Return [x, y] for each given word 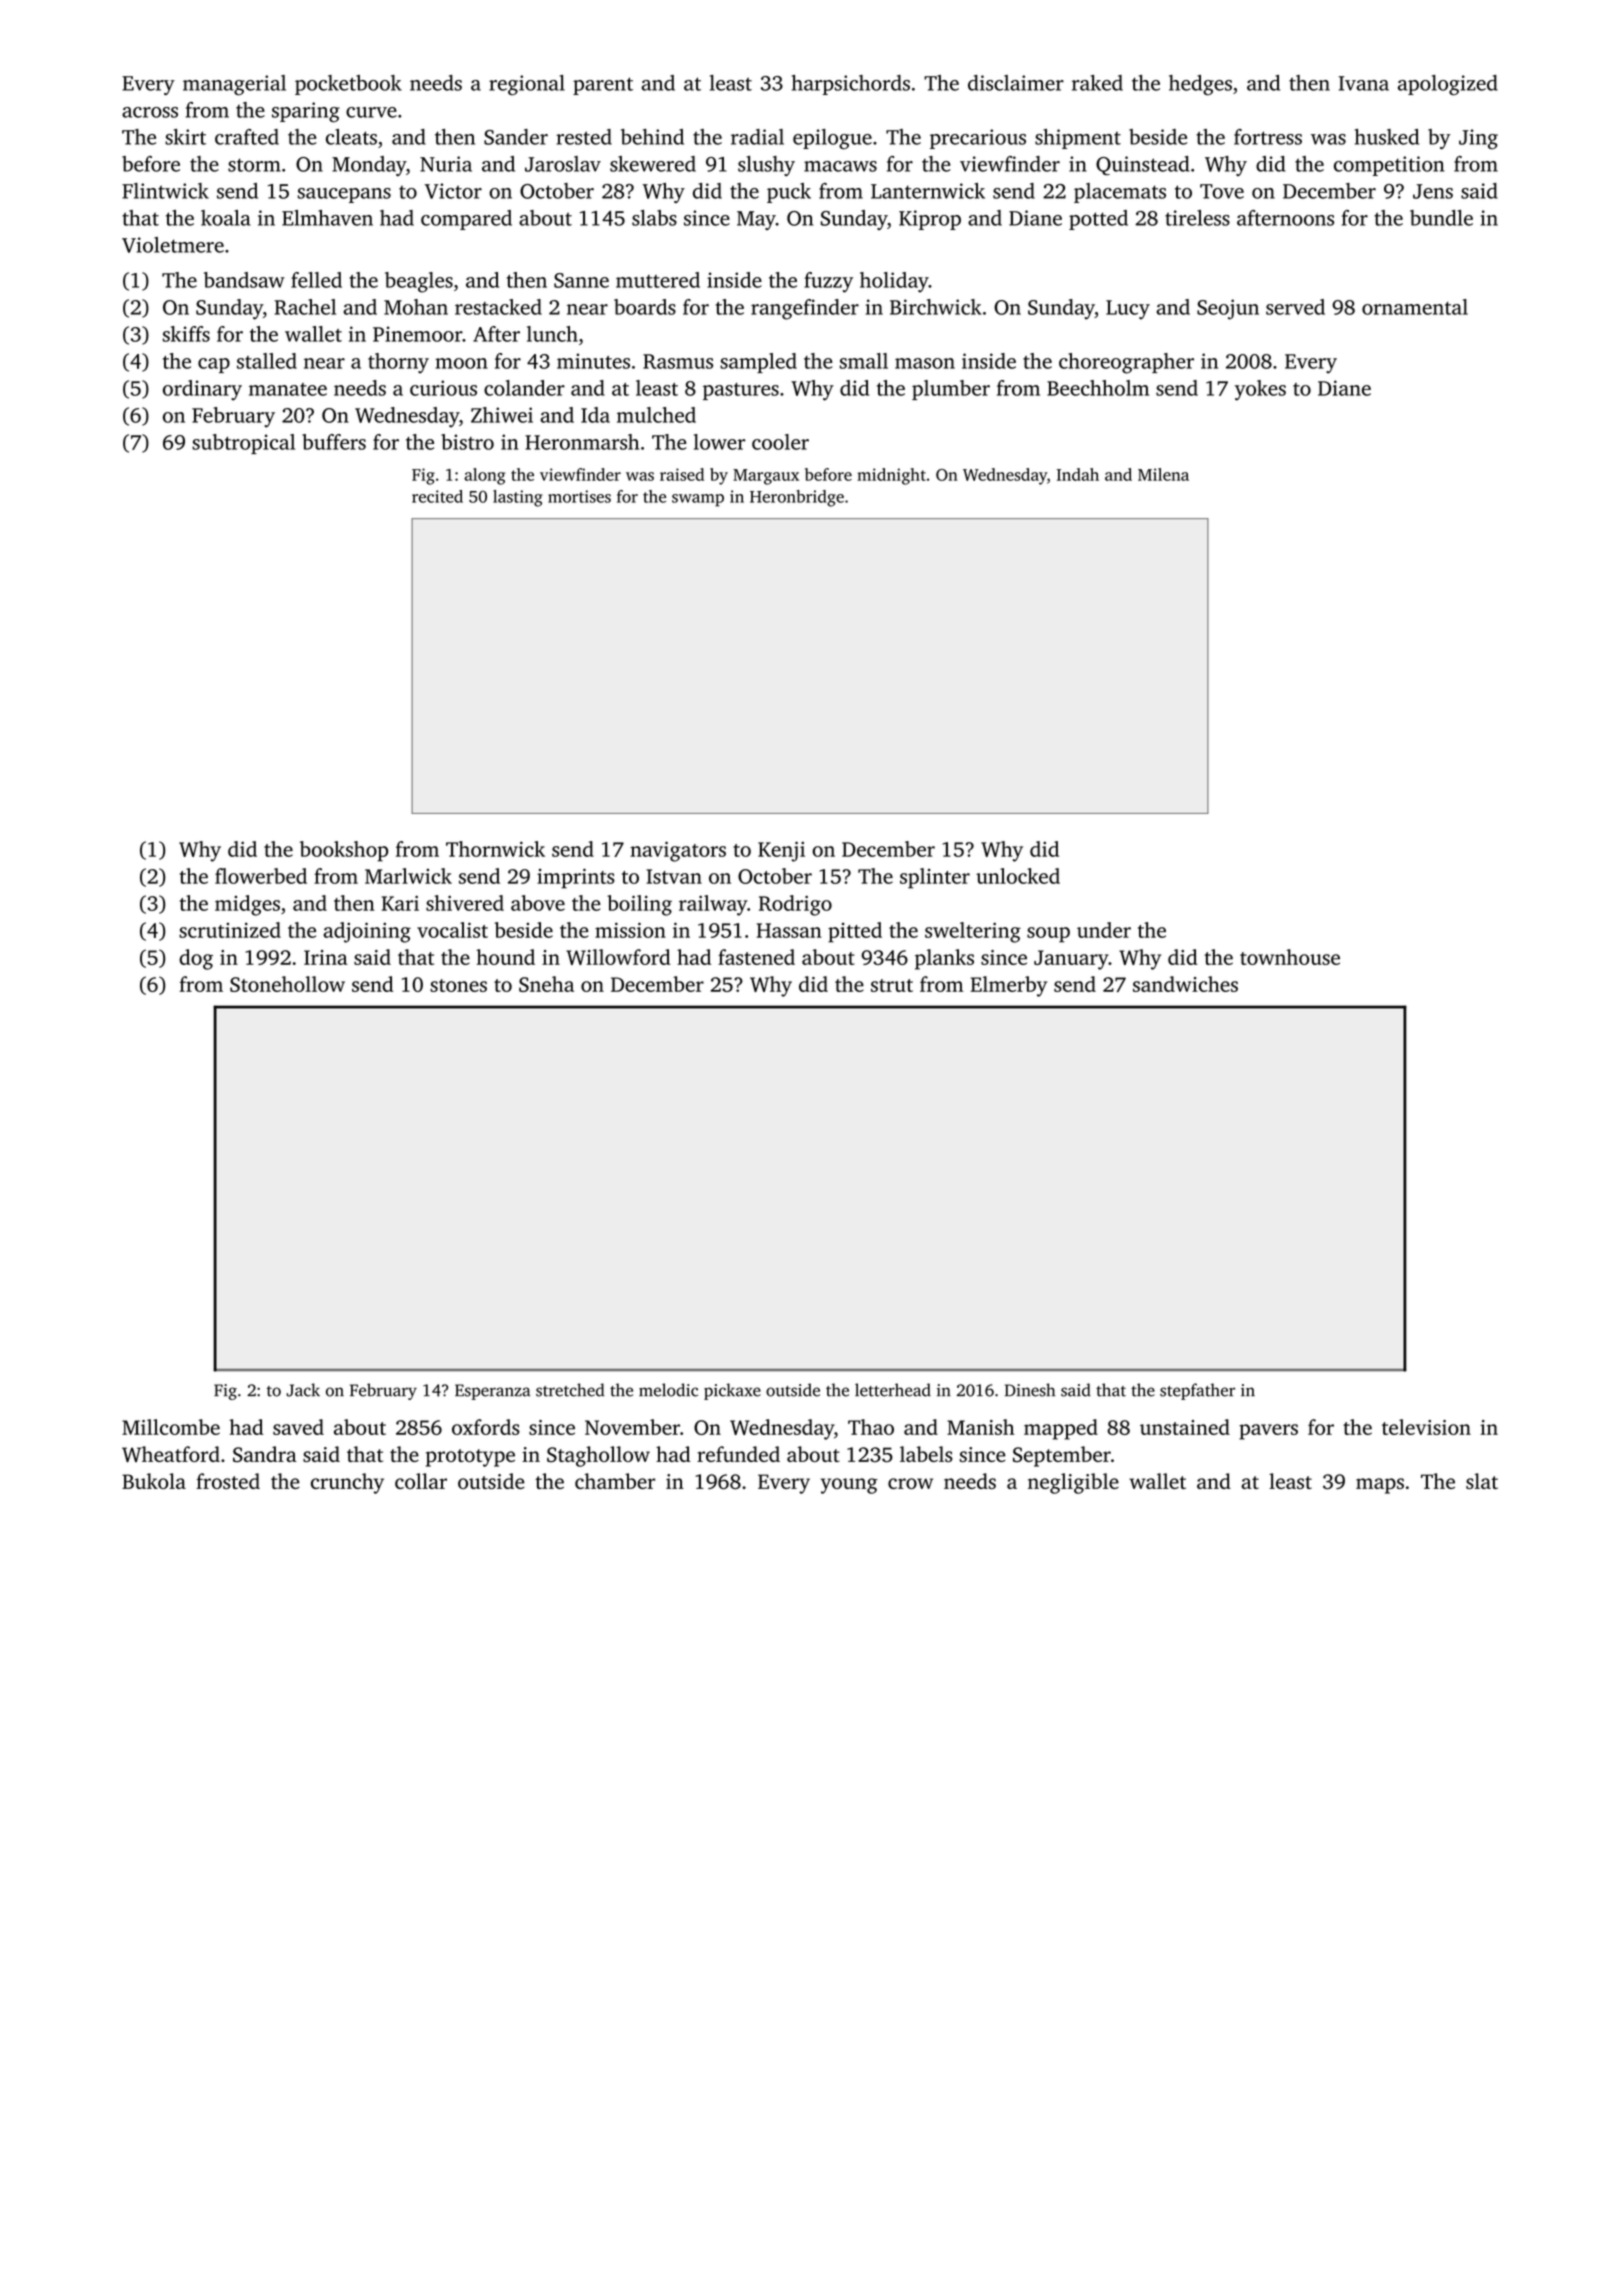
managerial [234, 85]
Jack [303, 1390]
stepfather [1197, 1391]
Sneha [546, 984]
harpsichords [851, 85]
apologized [1448, 85]
